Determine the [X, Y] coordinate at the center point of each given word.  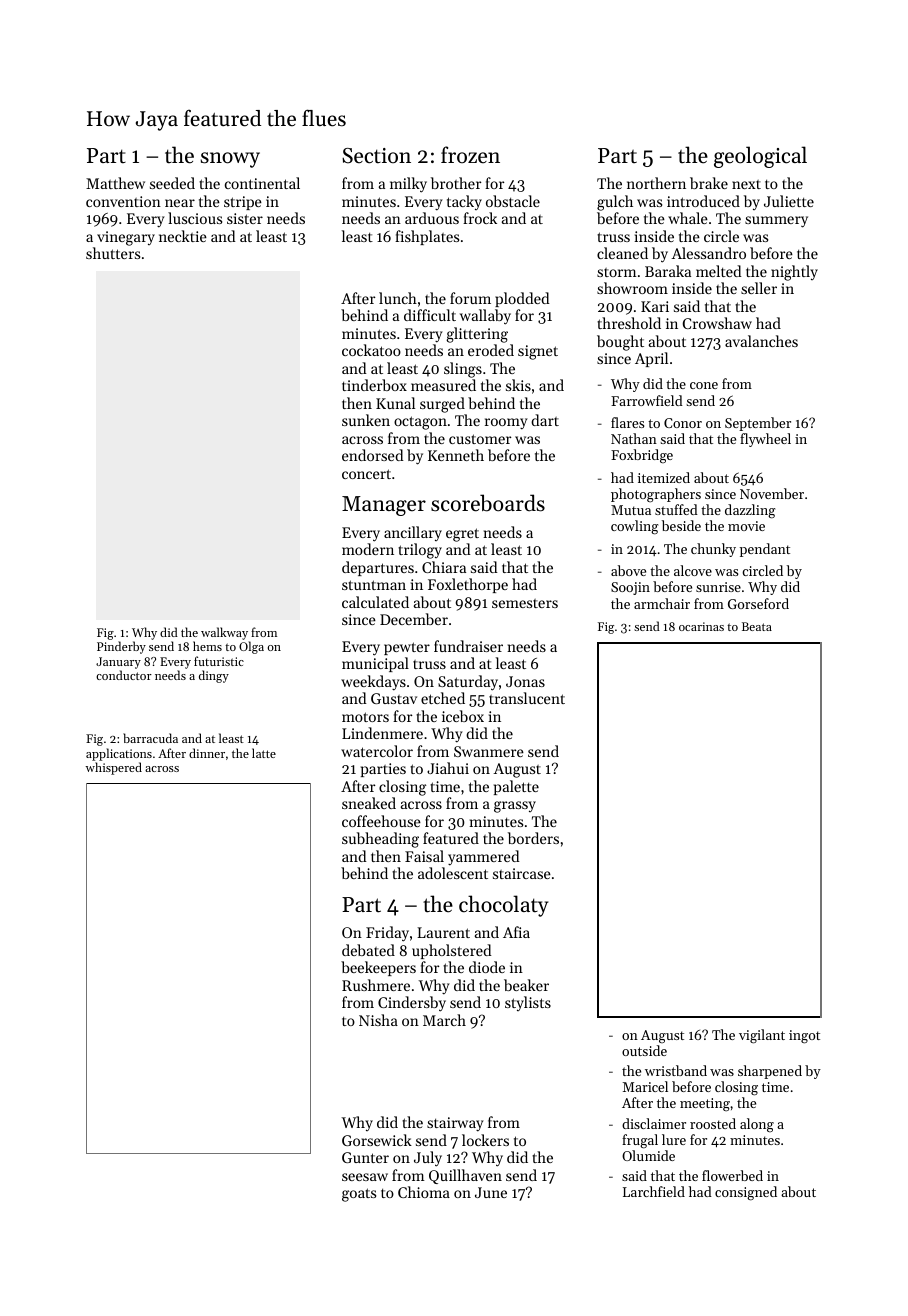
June [491, 1192]
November [772, 493]
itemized [664, 477]
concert [366, 474]
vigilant [762, 1036]
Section [376, 156]
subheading [380, 840]
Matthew [115, 183]
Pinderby [121, 648]
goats [359, 1195]
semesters [525, 603]
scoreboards [488, 503]
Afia [516, 932]
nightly [794, 273]
